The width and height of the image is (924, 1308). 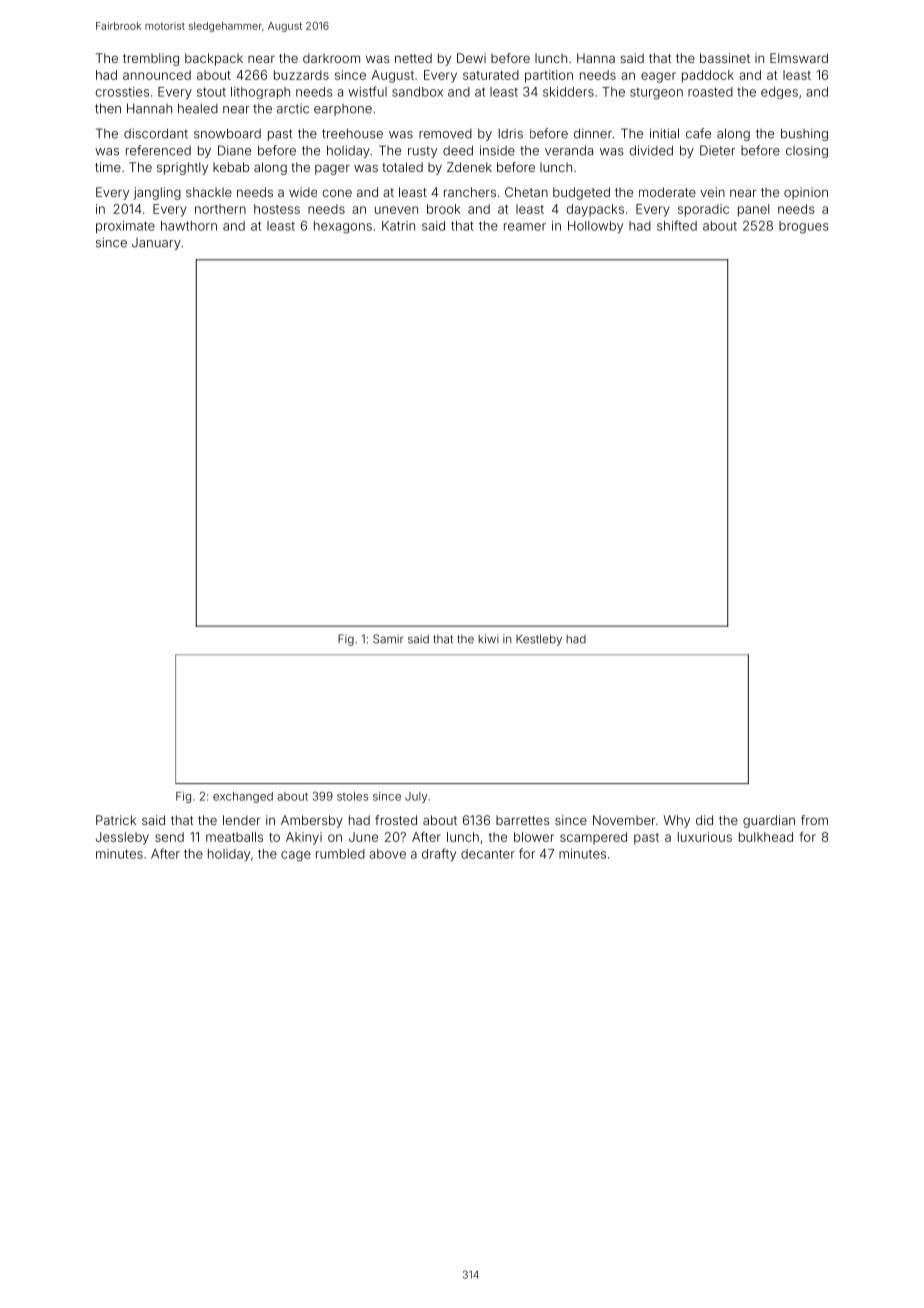 I want to click on exchanged, so click(x=243, y=797).
